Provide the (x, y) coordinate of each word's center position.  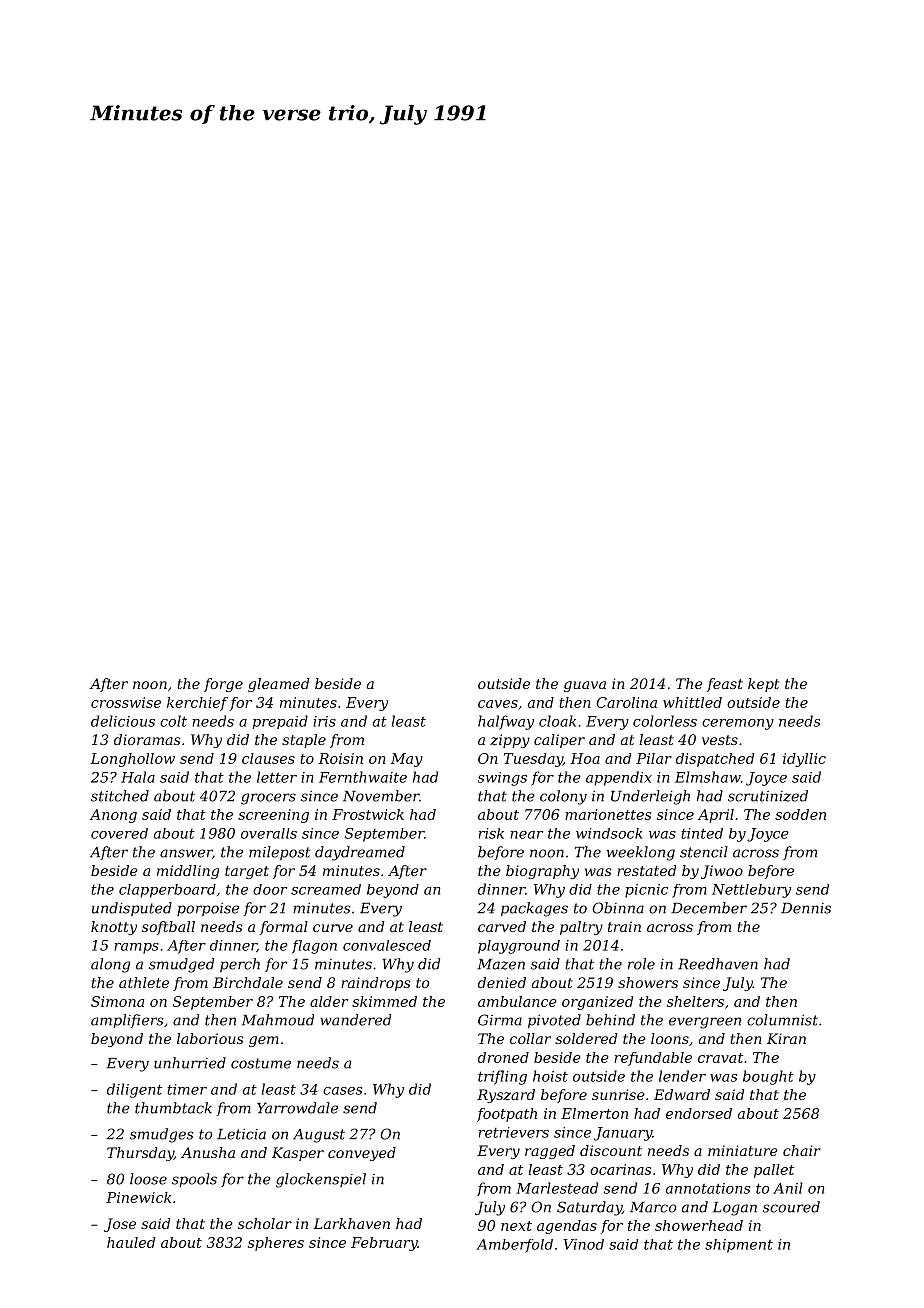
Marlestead (557, 1188)
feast (725, 685)
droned (503, 1057)
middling (188, 872)
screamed (326, 889)
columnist (782, 1020)
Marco (653, 1207)
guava (585, 686)
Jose (120, 1225)
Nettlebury (751, 891)
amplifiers (127, 1021)
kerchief (197, 704)
